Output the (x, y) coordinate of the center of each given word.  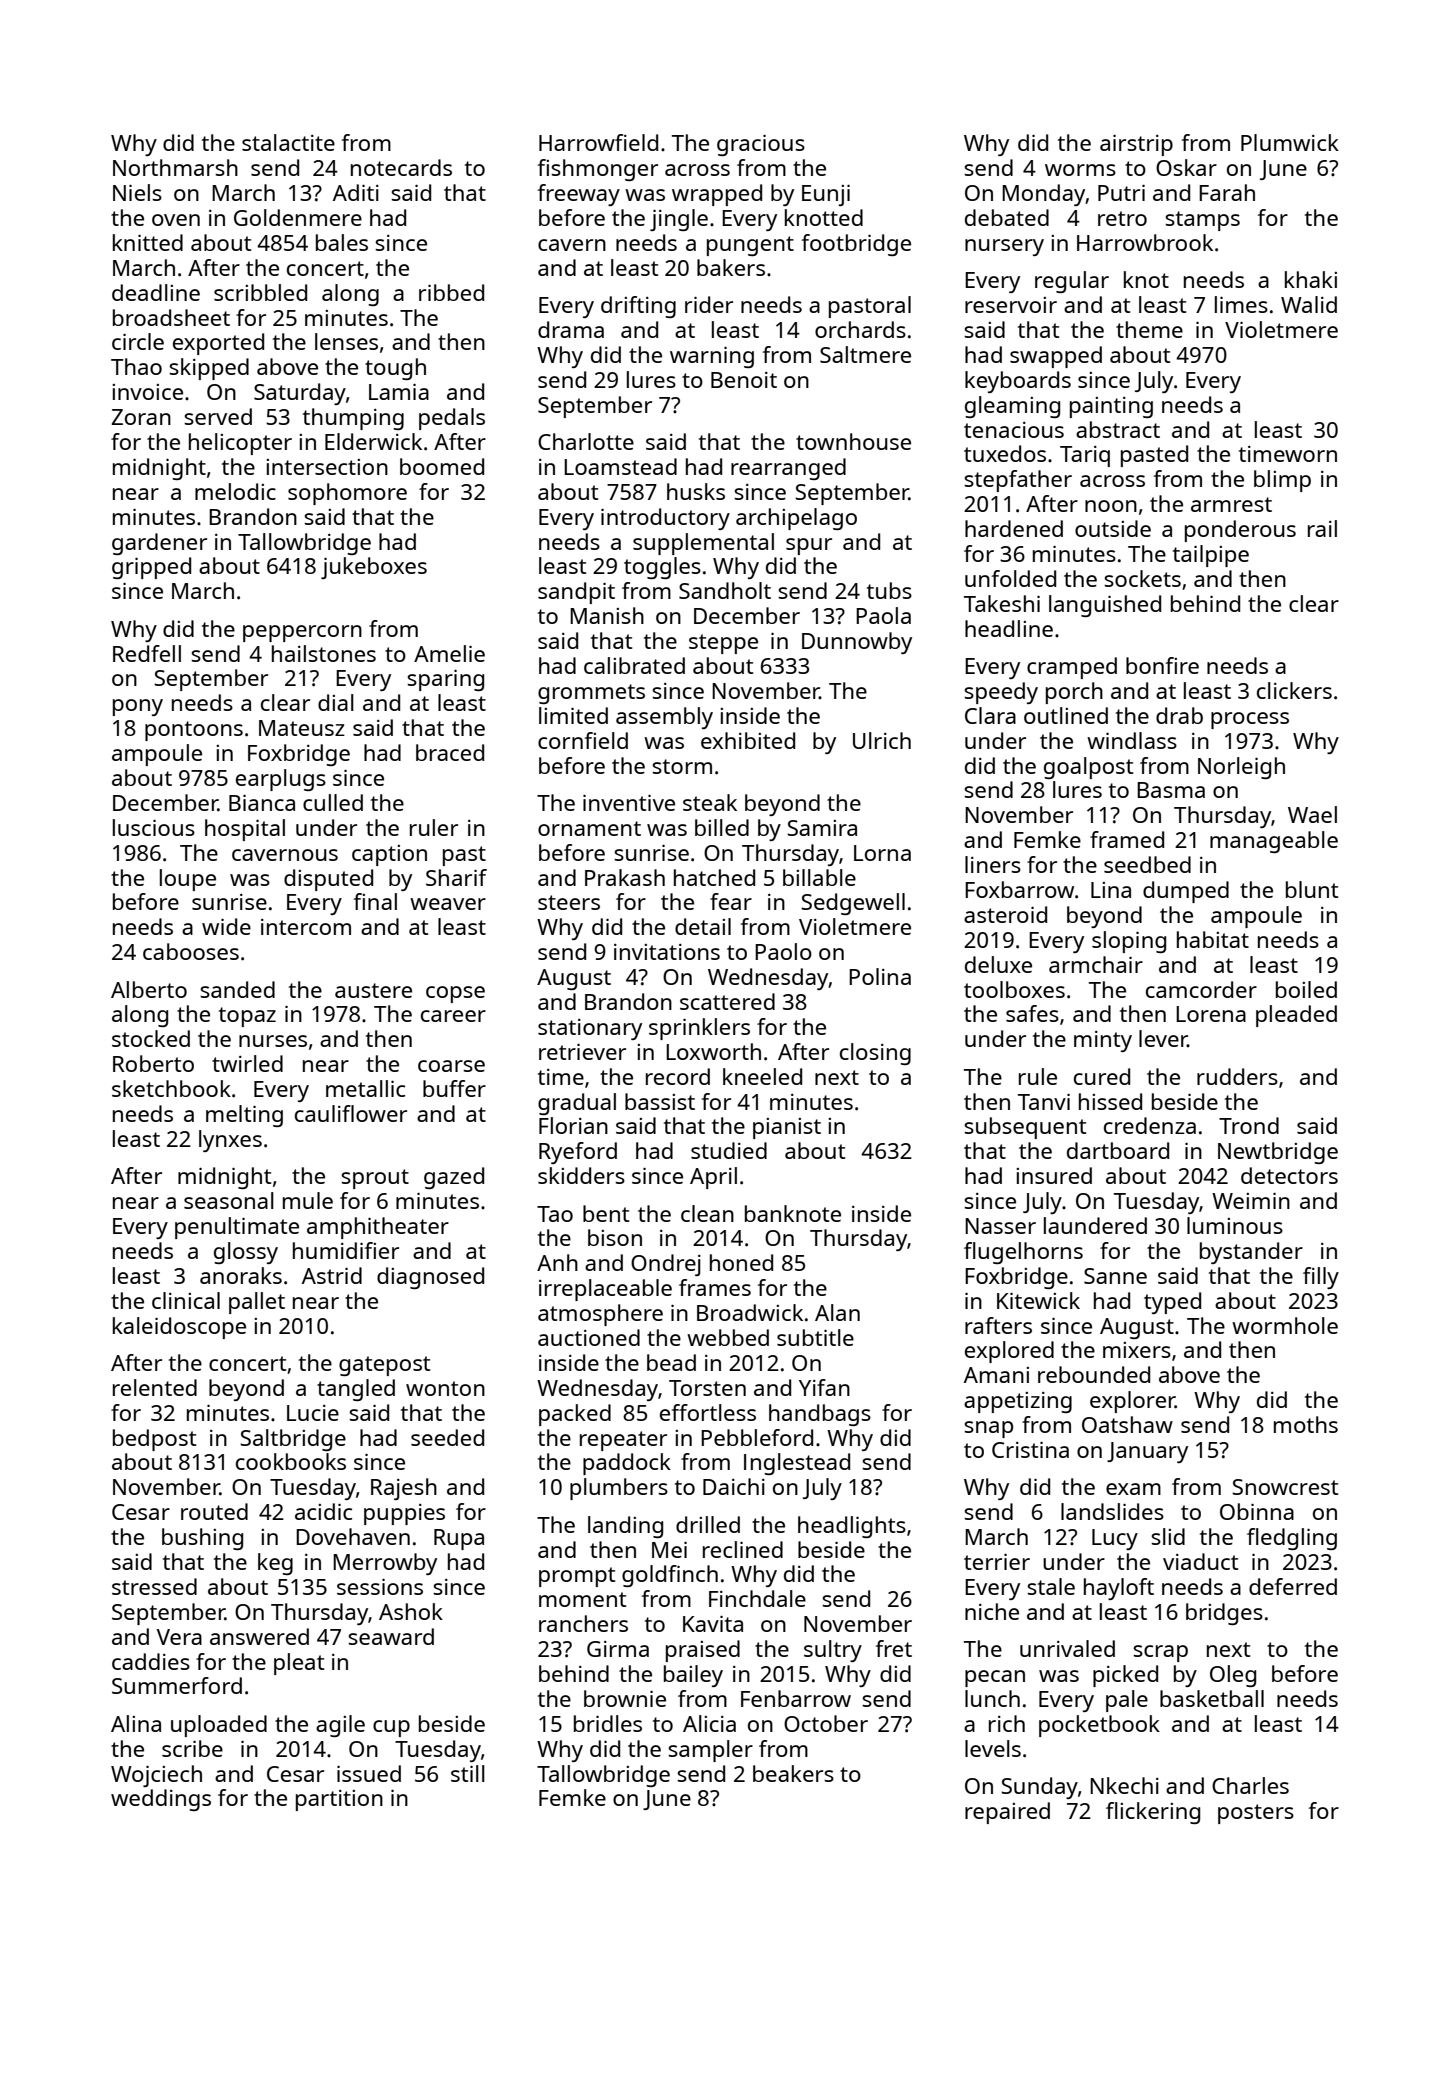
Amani (996, 1375)
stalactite (288, 142)
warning (712, 357)
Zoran (141, 417)
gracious (761, 145)
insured (1054, 1175)
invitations (667, 952)
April (713, 1178)
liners (993, 864)
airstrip (1136, 145)
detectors (1289, 1175)
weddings (161, 1800)
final (375, 901)
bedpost (154, 1440)
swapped (1056, 357)
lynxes (230, 1141)
